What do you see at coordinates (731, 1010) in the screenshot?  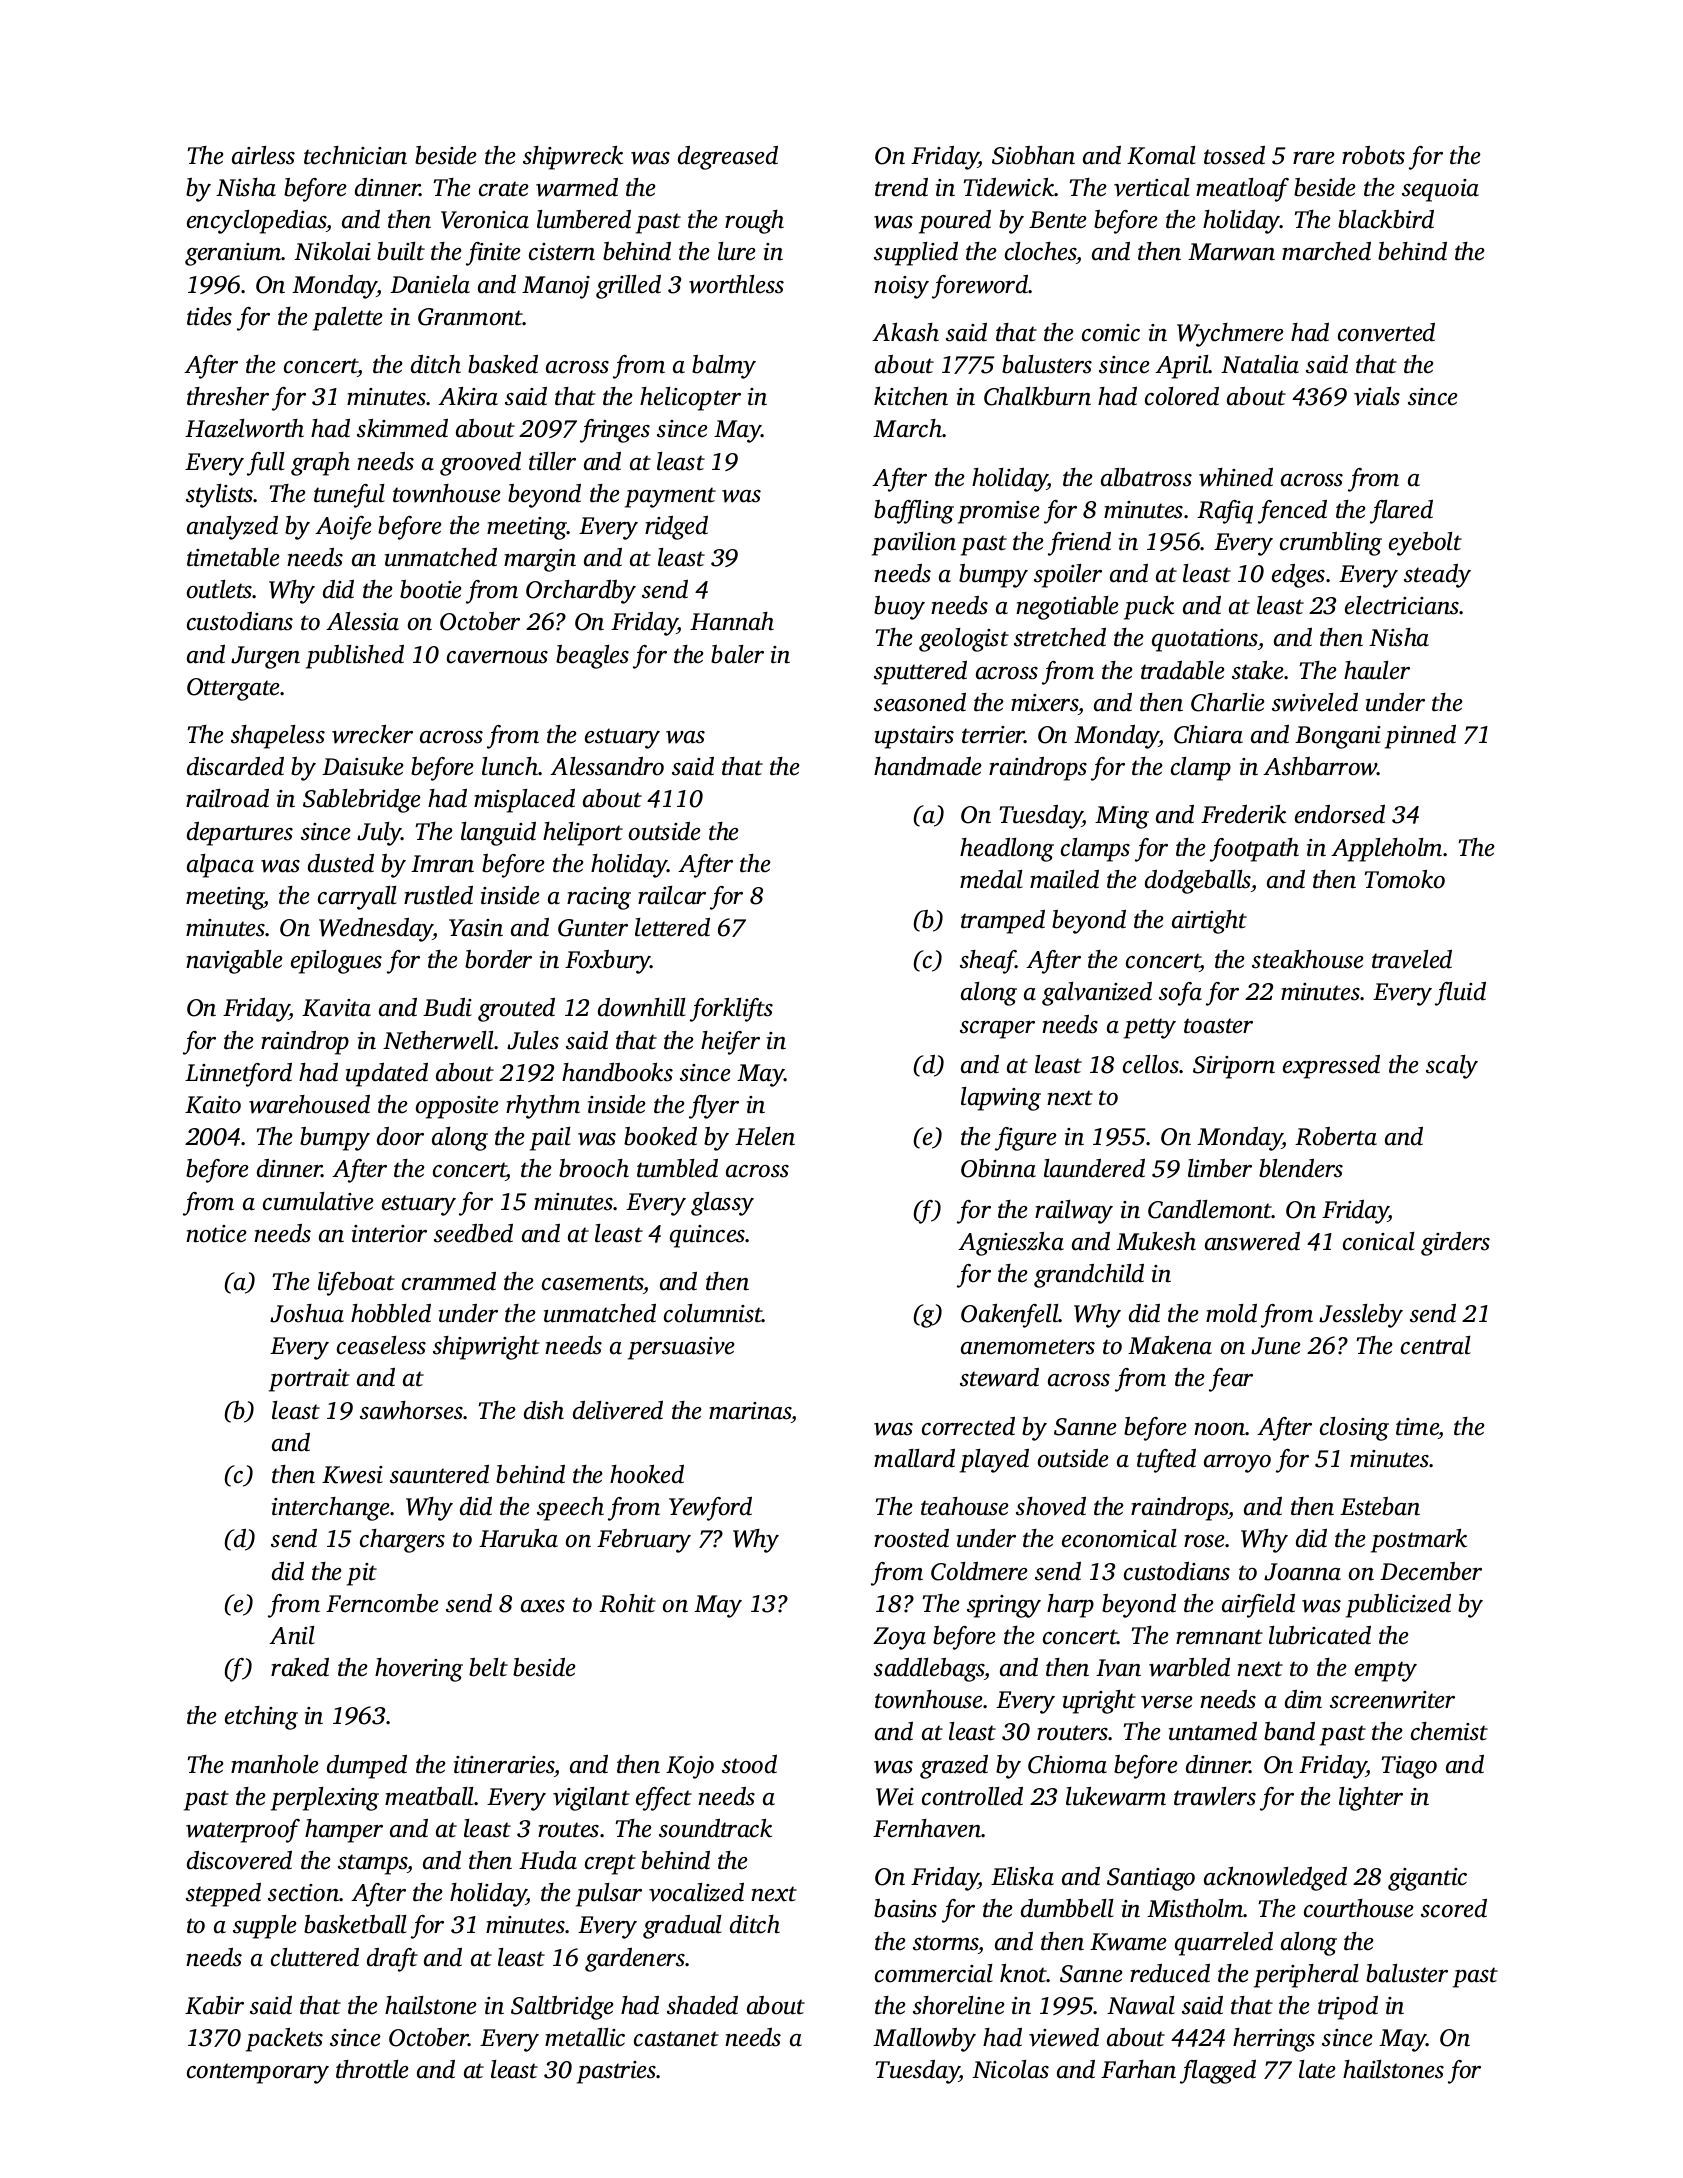 I see `forklifts` at bounding box center [731, 1010].
